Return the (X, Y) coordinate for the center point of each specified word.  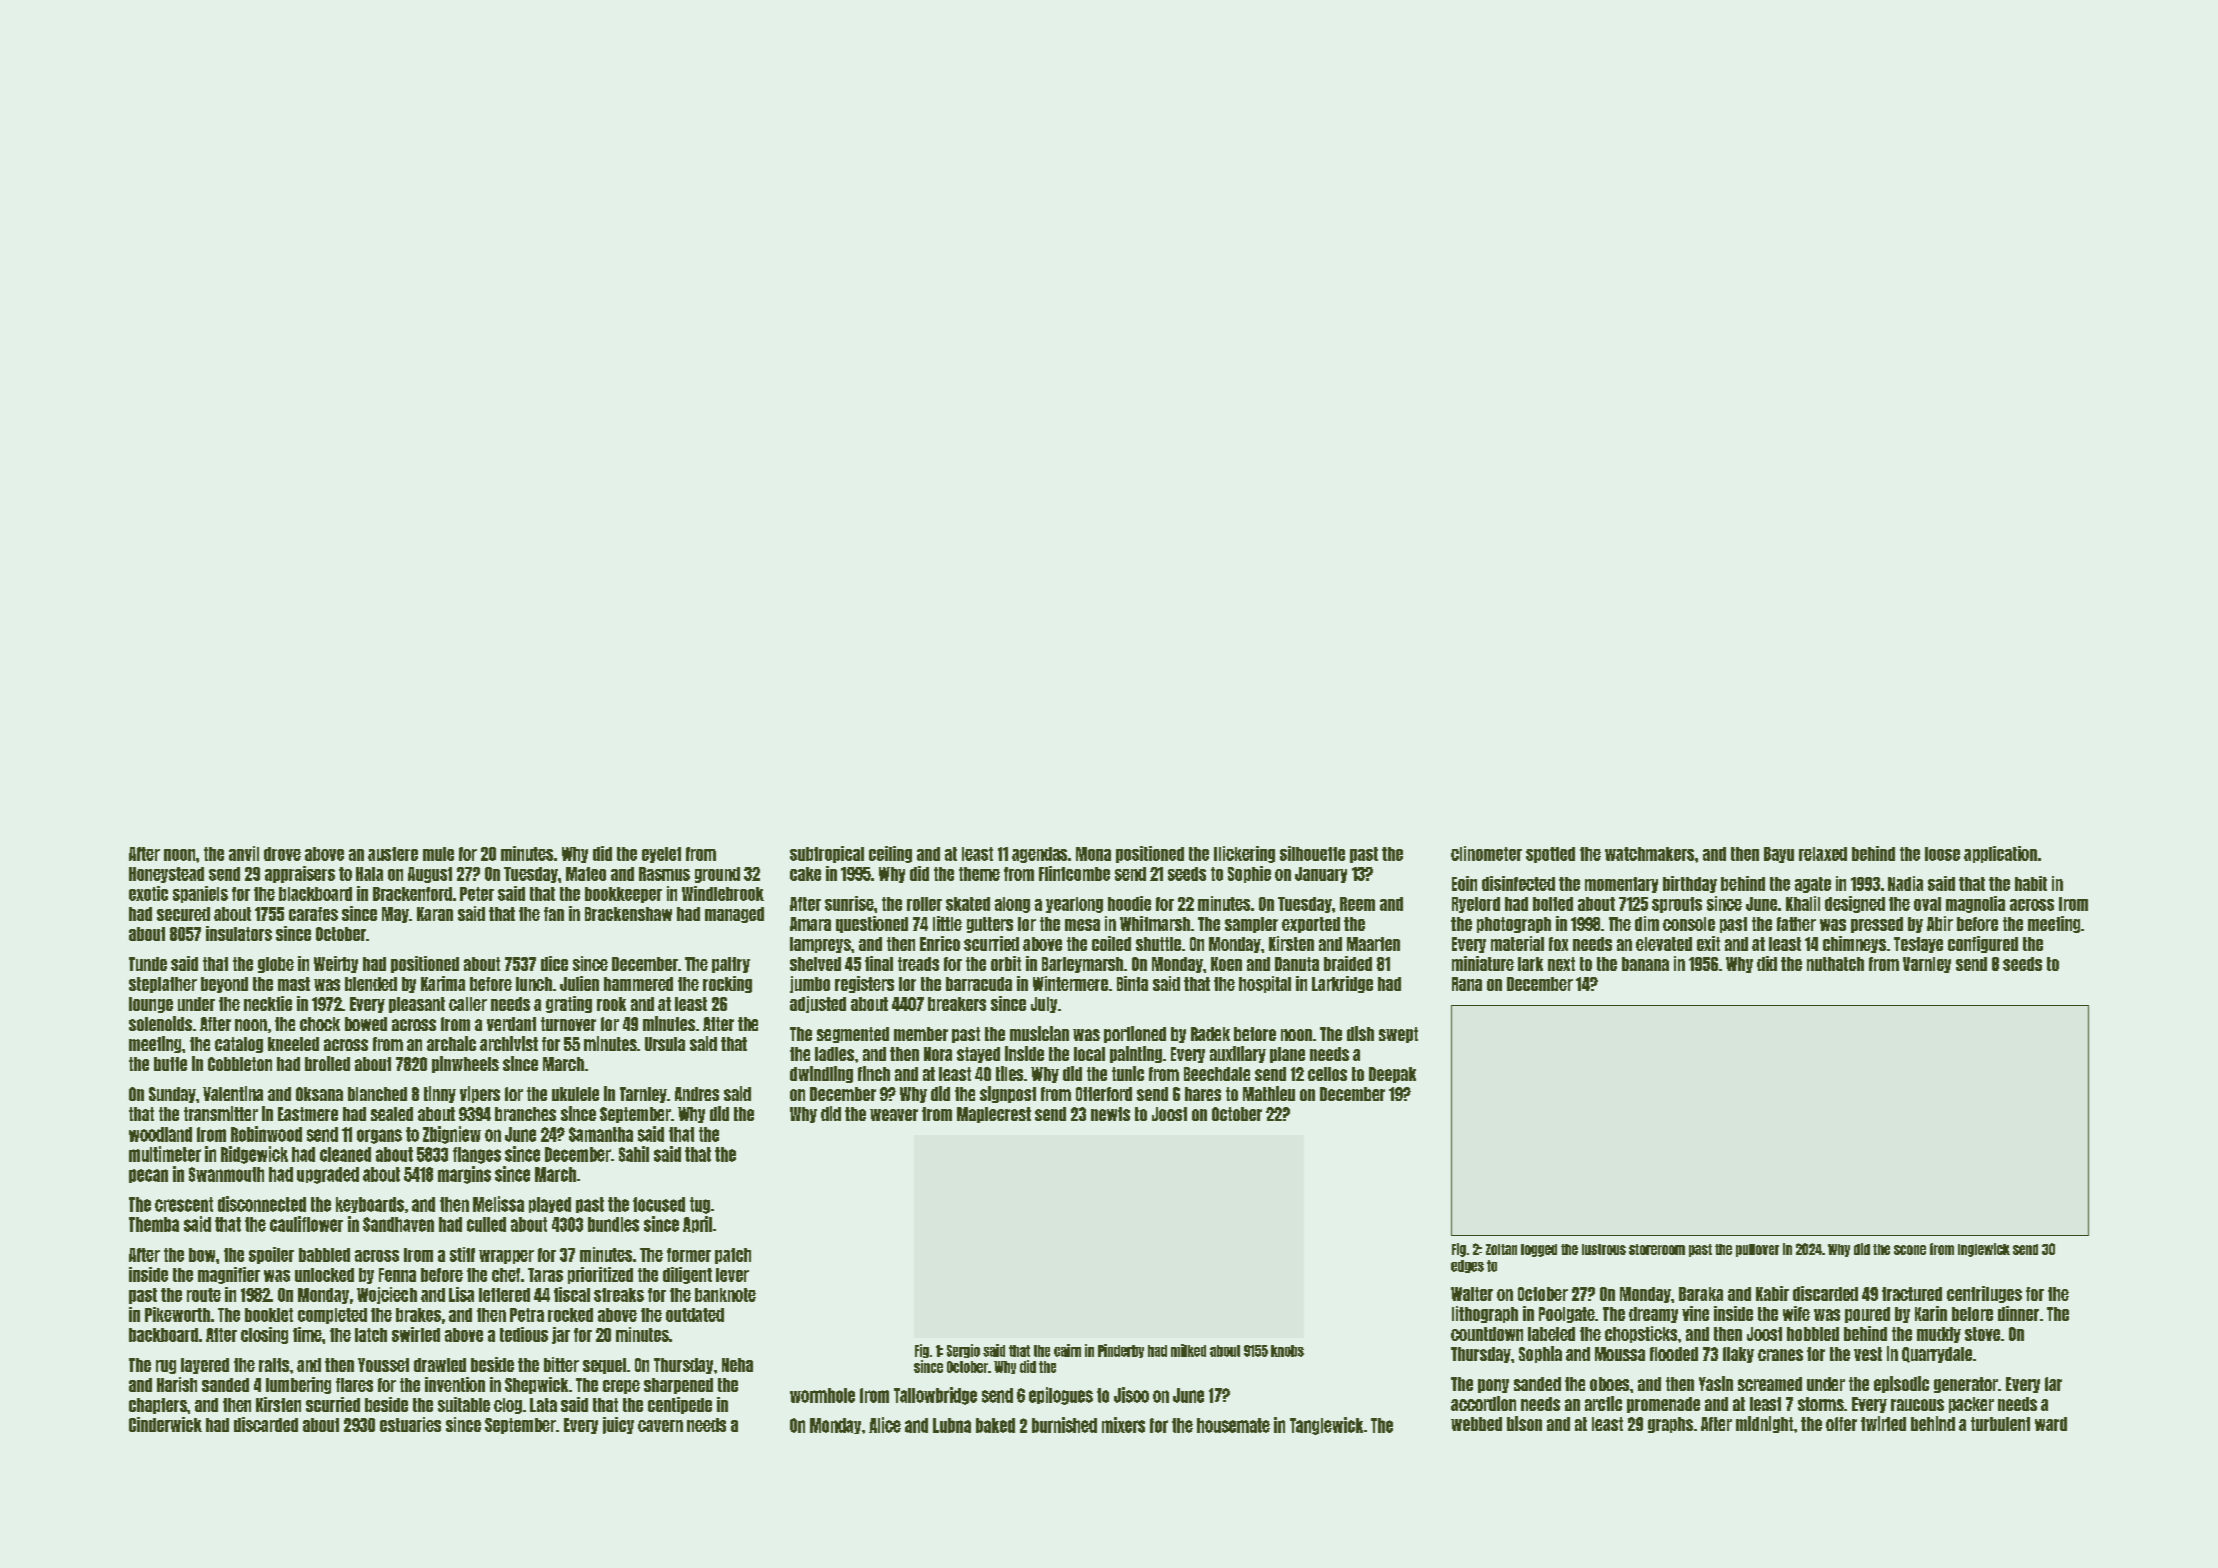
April (697, 1224)
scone (1910, 1250)
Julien (579, 983)
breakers (957, 1004)
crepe (621, 1387)
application (2000, 854)
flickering (1244, 854)
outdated (695, 1315)
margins (464, 1175)
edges (1467, 1266)
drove (282, 854)
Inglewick (1984, 1250)
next (1561, 964)
